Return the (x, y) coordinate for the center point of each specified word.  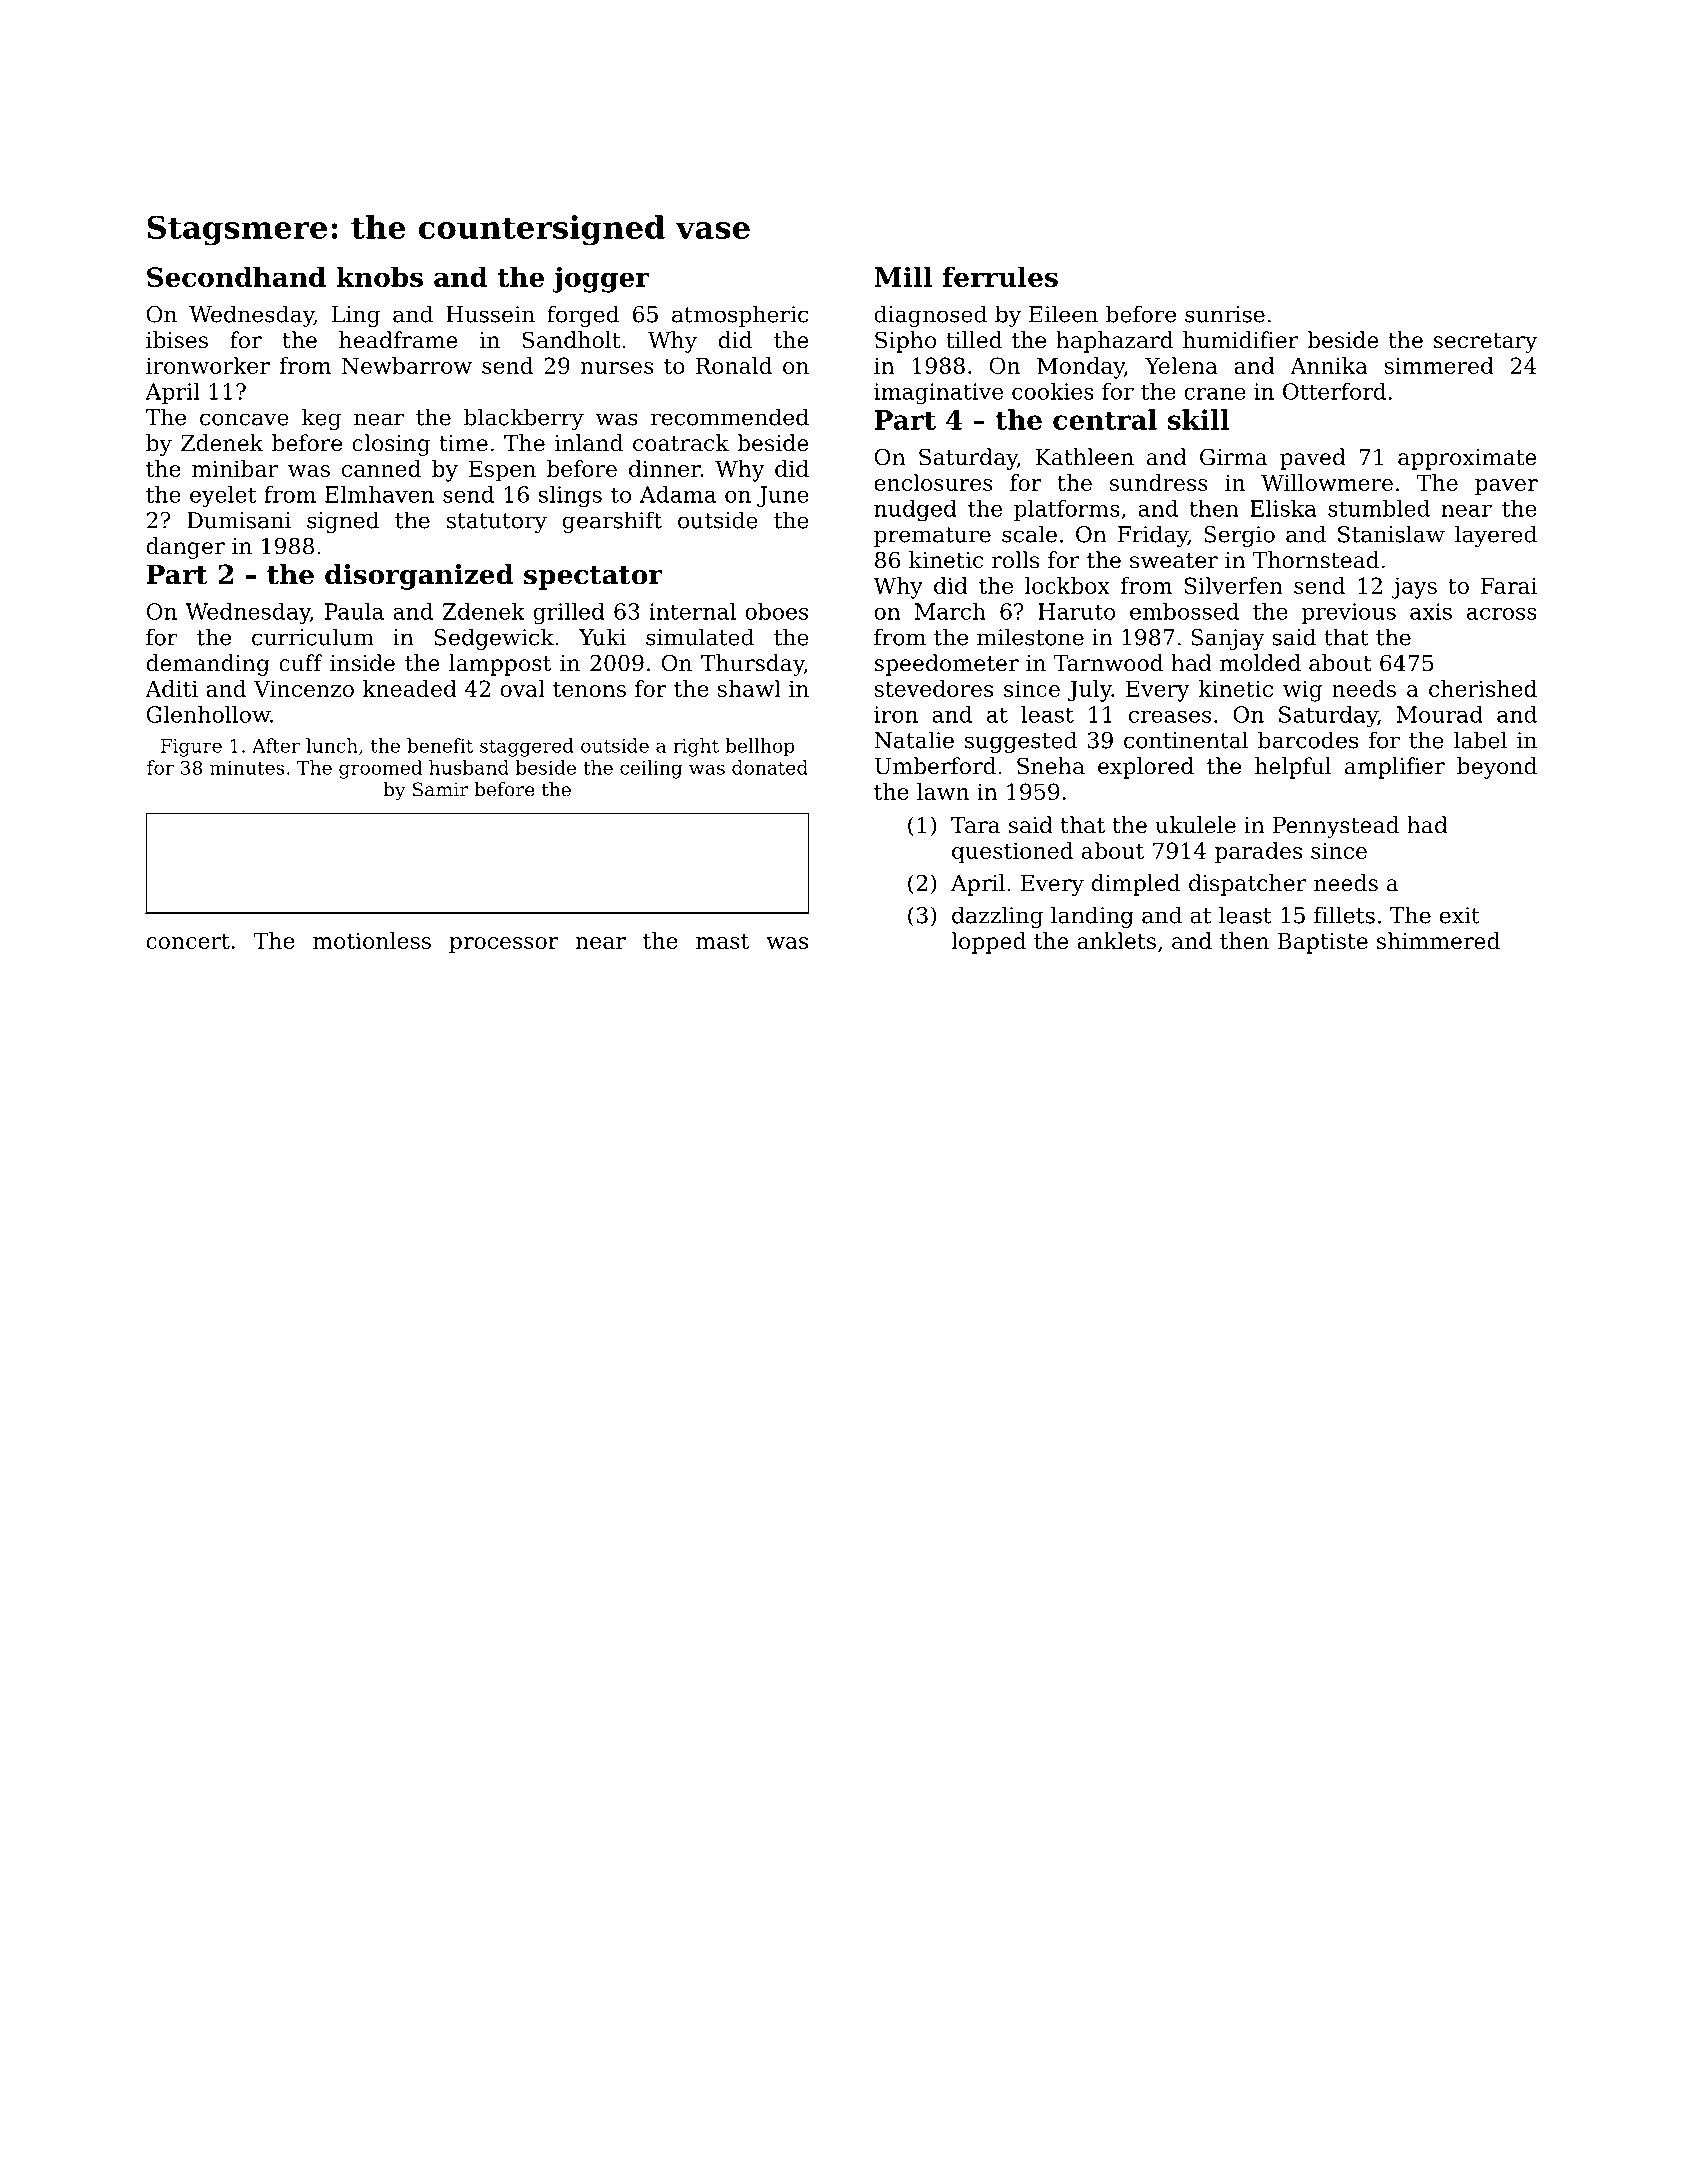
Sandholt (571, 340)
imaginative (938, 393)
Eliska (1283, 508)
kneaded (410, 688)
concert (188, 941)
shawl (749, 688)
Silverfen (1234, 585)
